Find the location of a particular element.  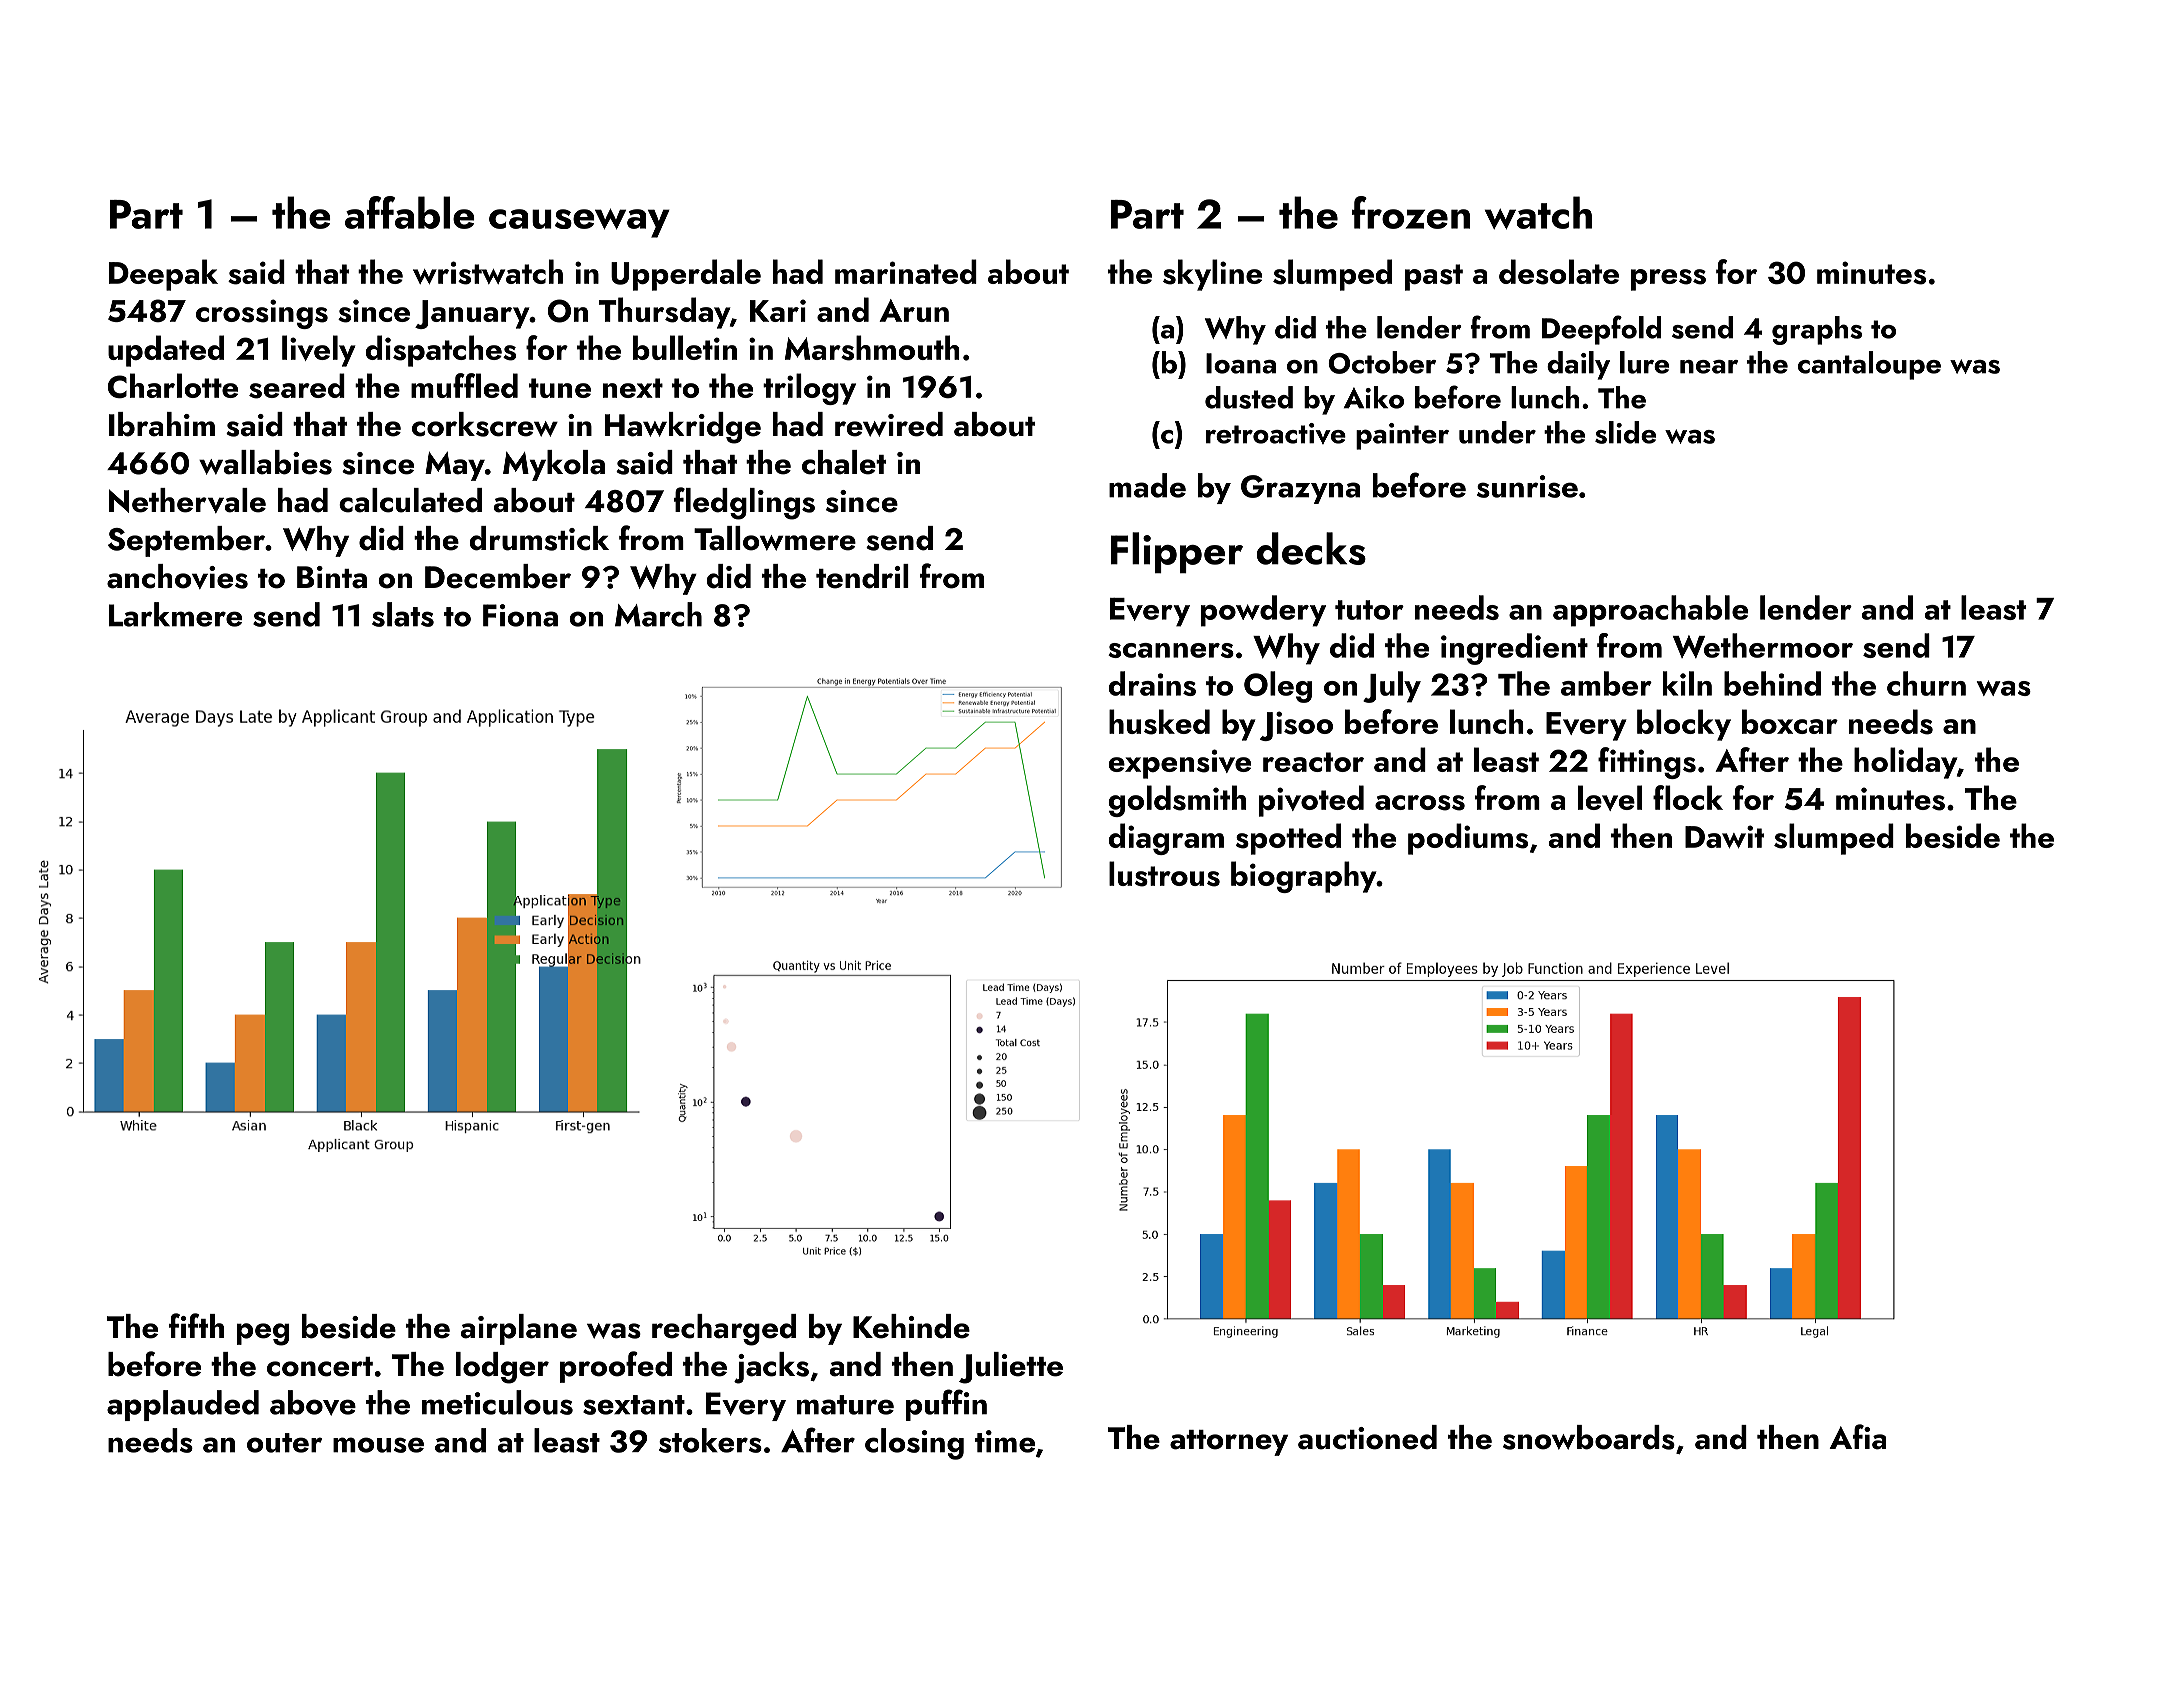

biography is located at coordinates (1304, 877).
